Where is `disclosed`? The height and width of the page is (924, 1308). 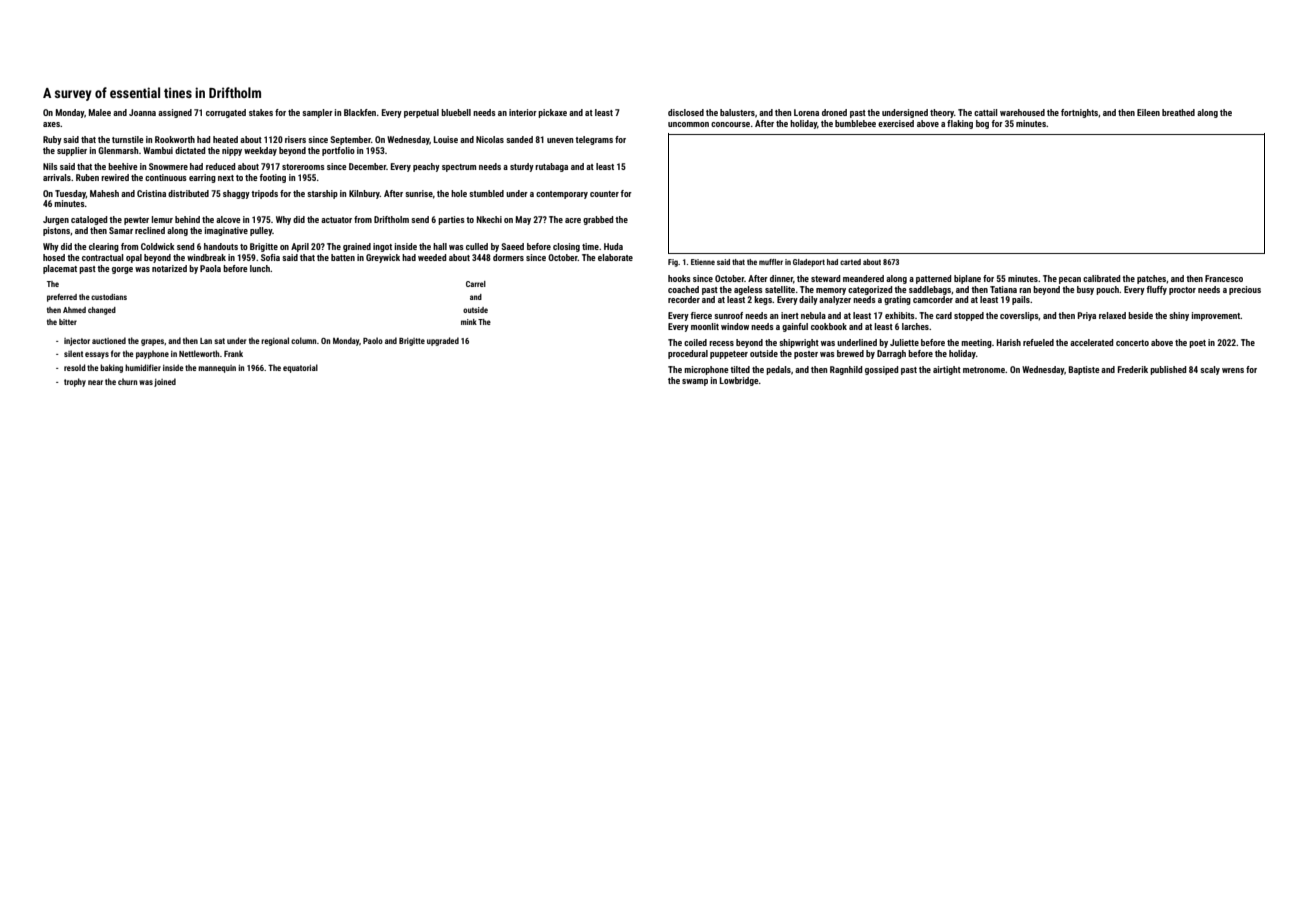
disclosed is located at coordinates (686, 112).
